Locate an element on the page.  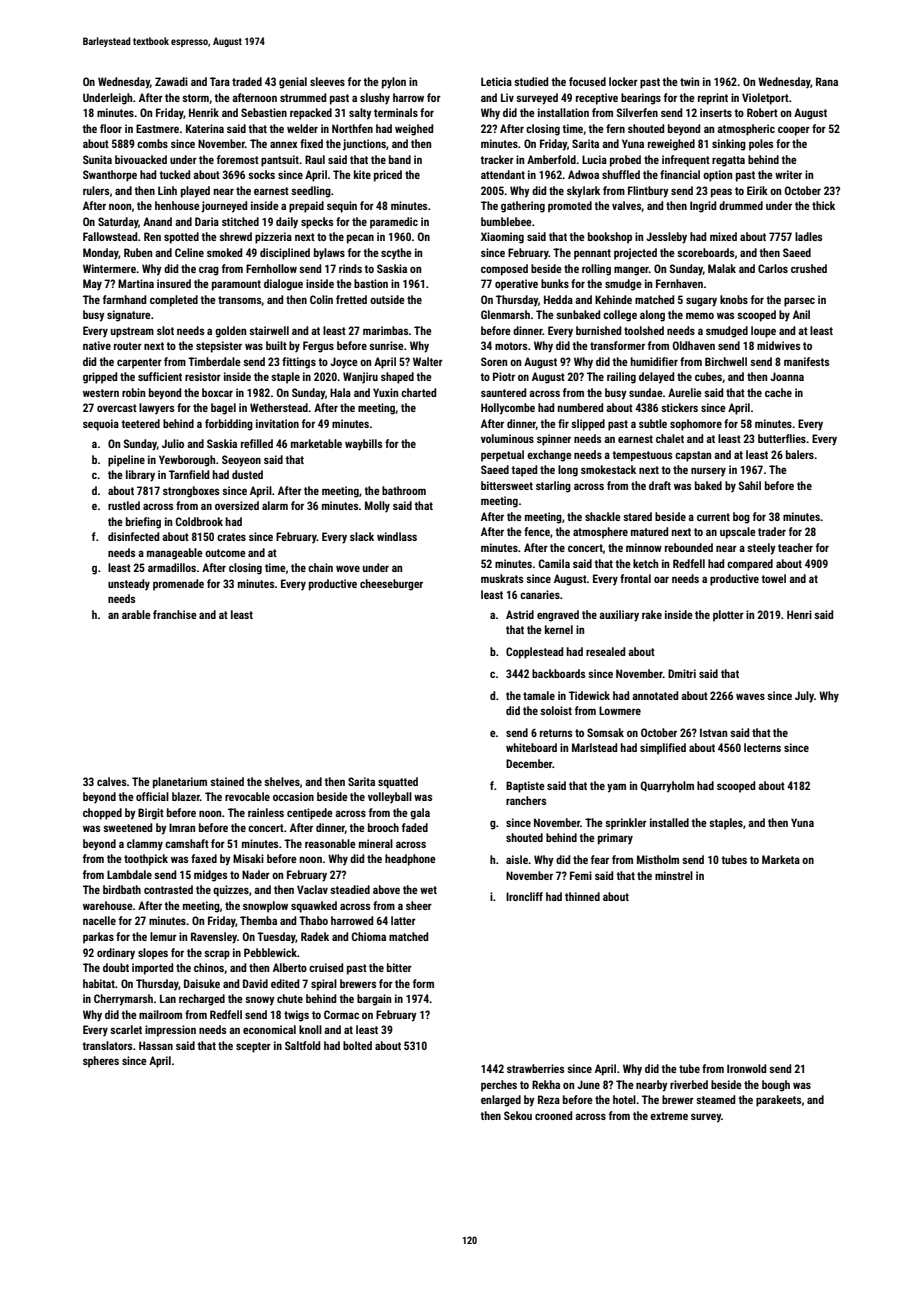
July is located at coordinates (804, 697).
